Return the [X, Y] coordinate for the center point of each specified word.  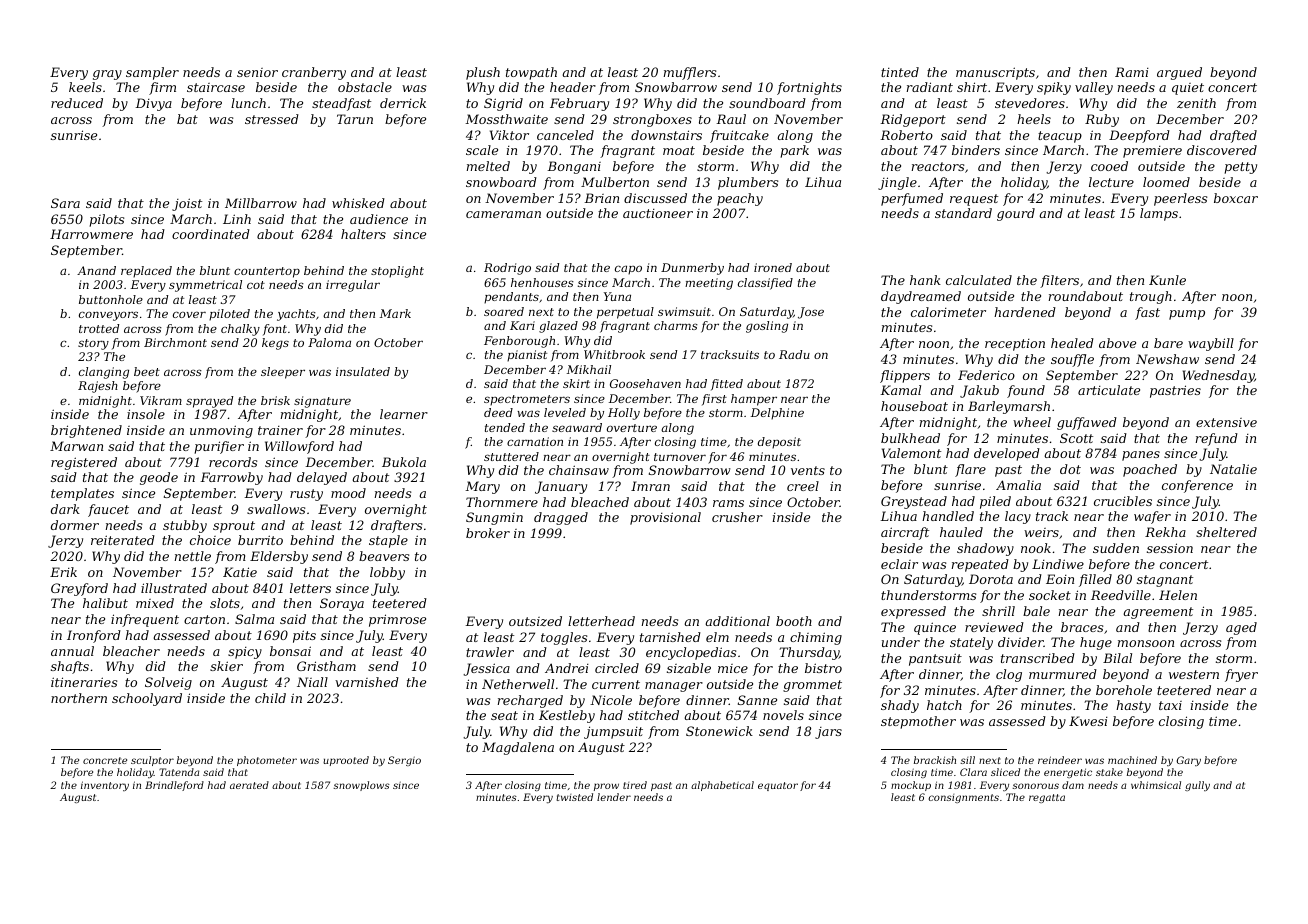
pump [1187, 315]
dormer [75, 525]
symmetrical [205, 286]
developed [1007, 454]
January [561, 487]
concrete [105, 760]
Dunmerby [692, 269]
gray [107, 75]
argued [1179, 73]
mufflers [690, 73]
